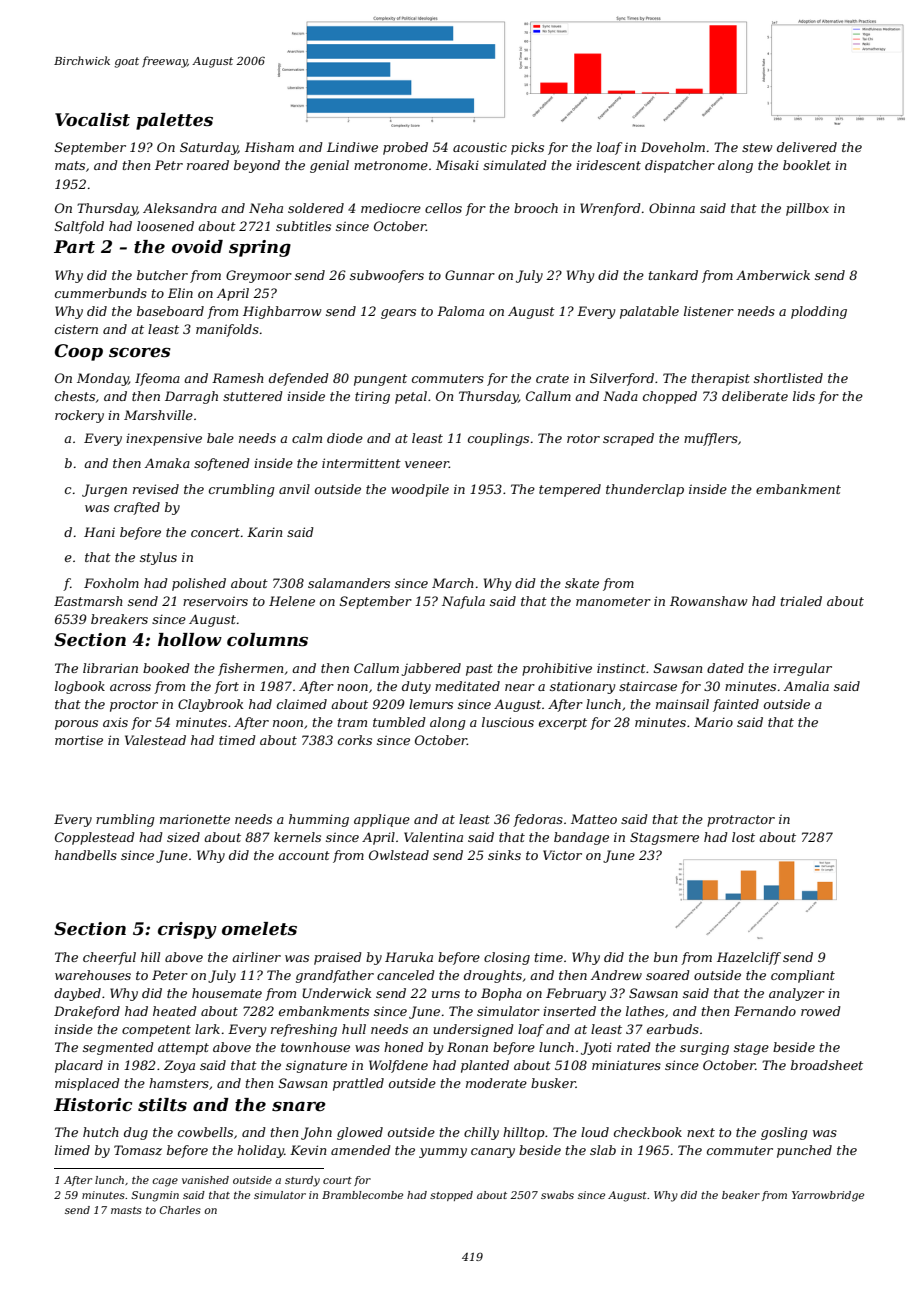  I want to click on Stagsmere, so click(664, 838).
